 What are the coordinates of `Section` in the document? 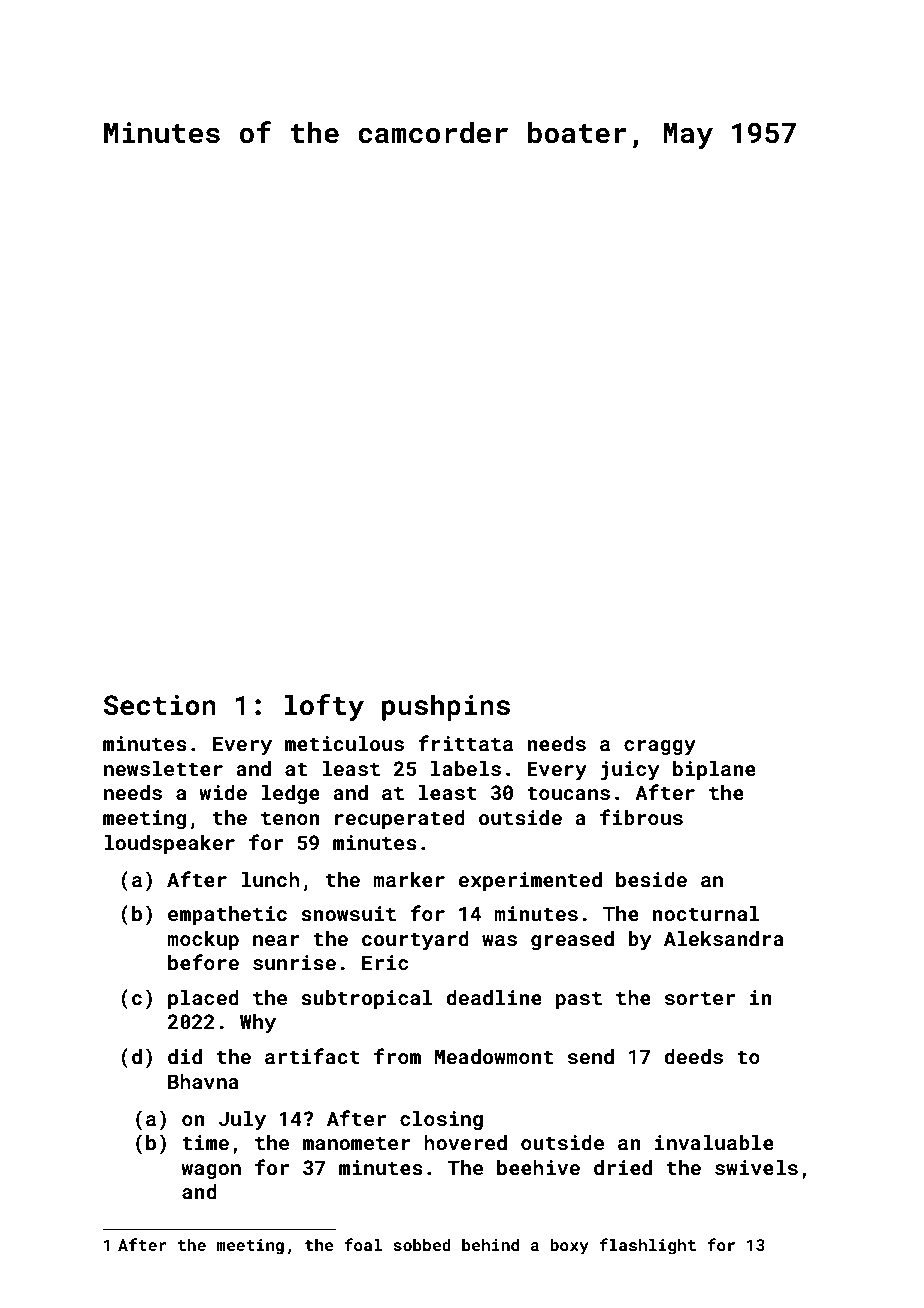 It's located at (160, 705).
